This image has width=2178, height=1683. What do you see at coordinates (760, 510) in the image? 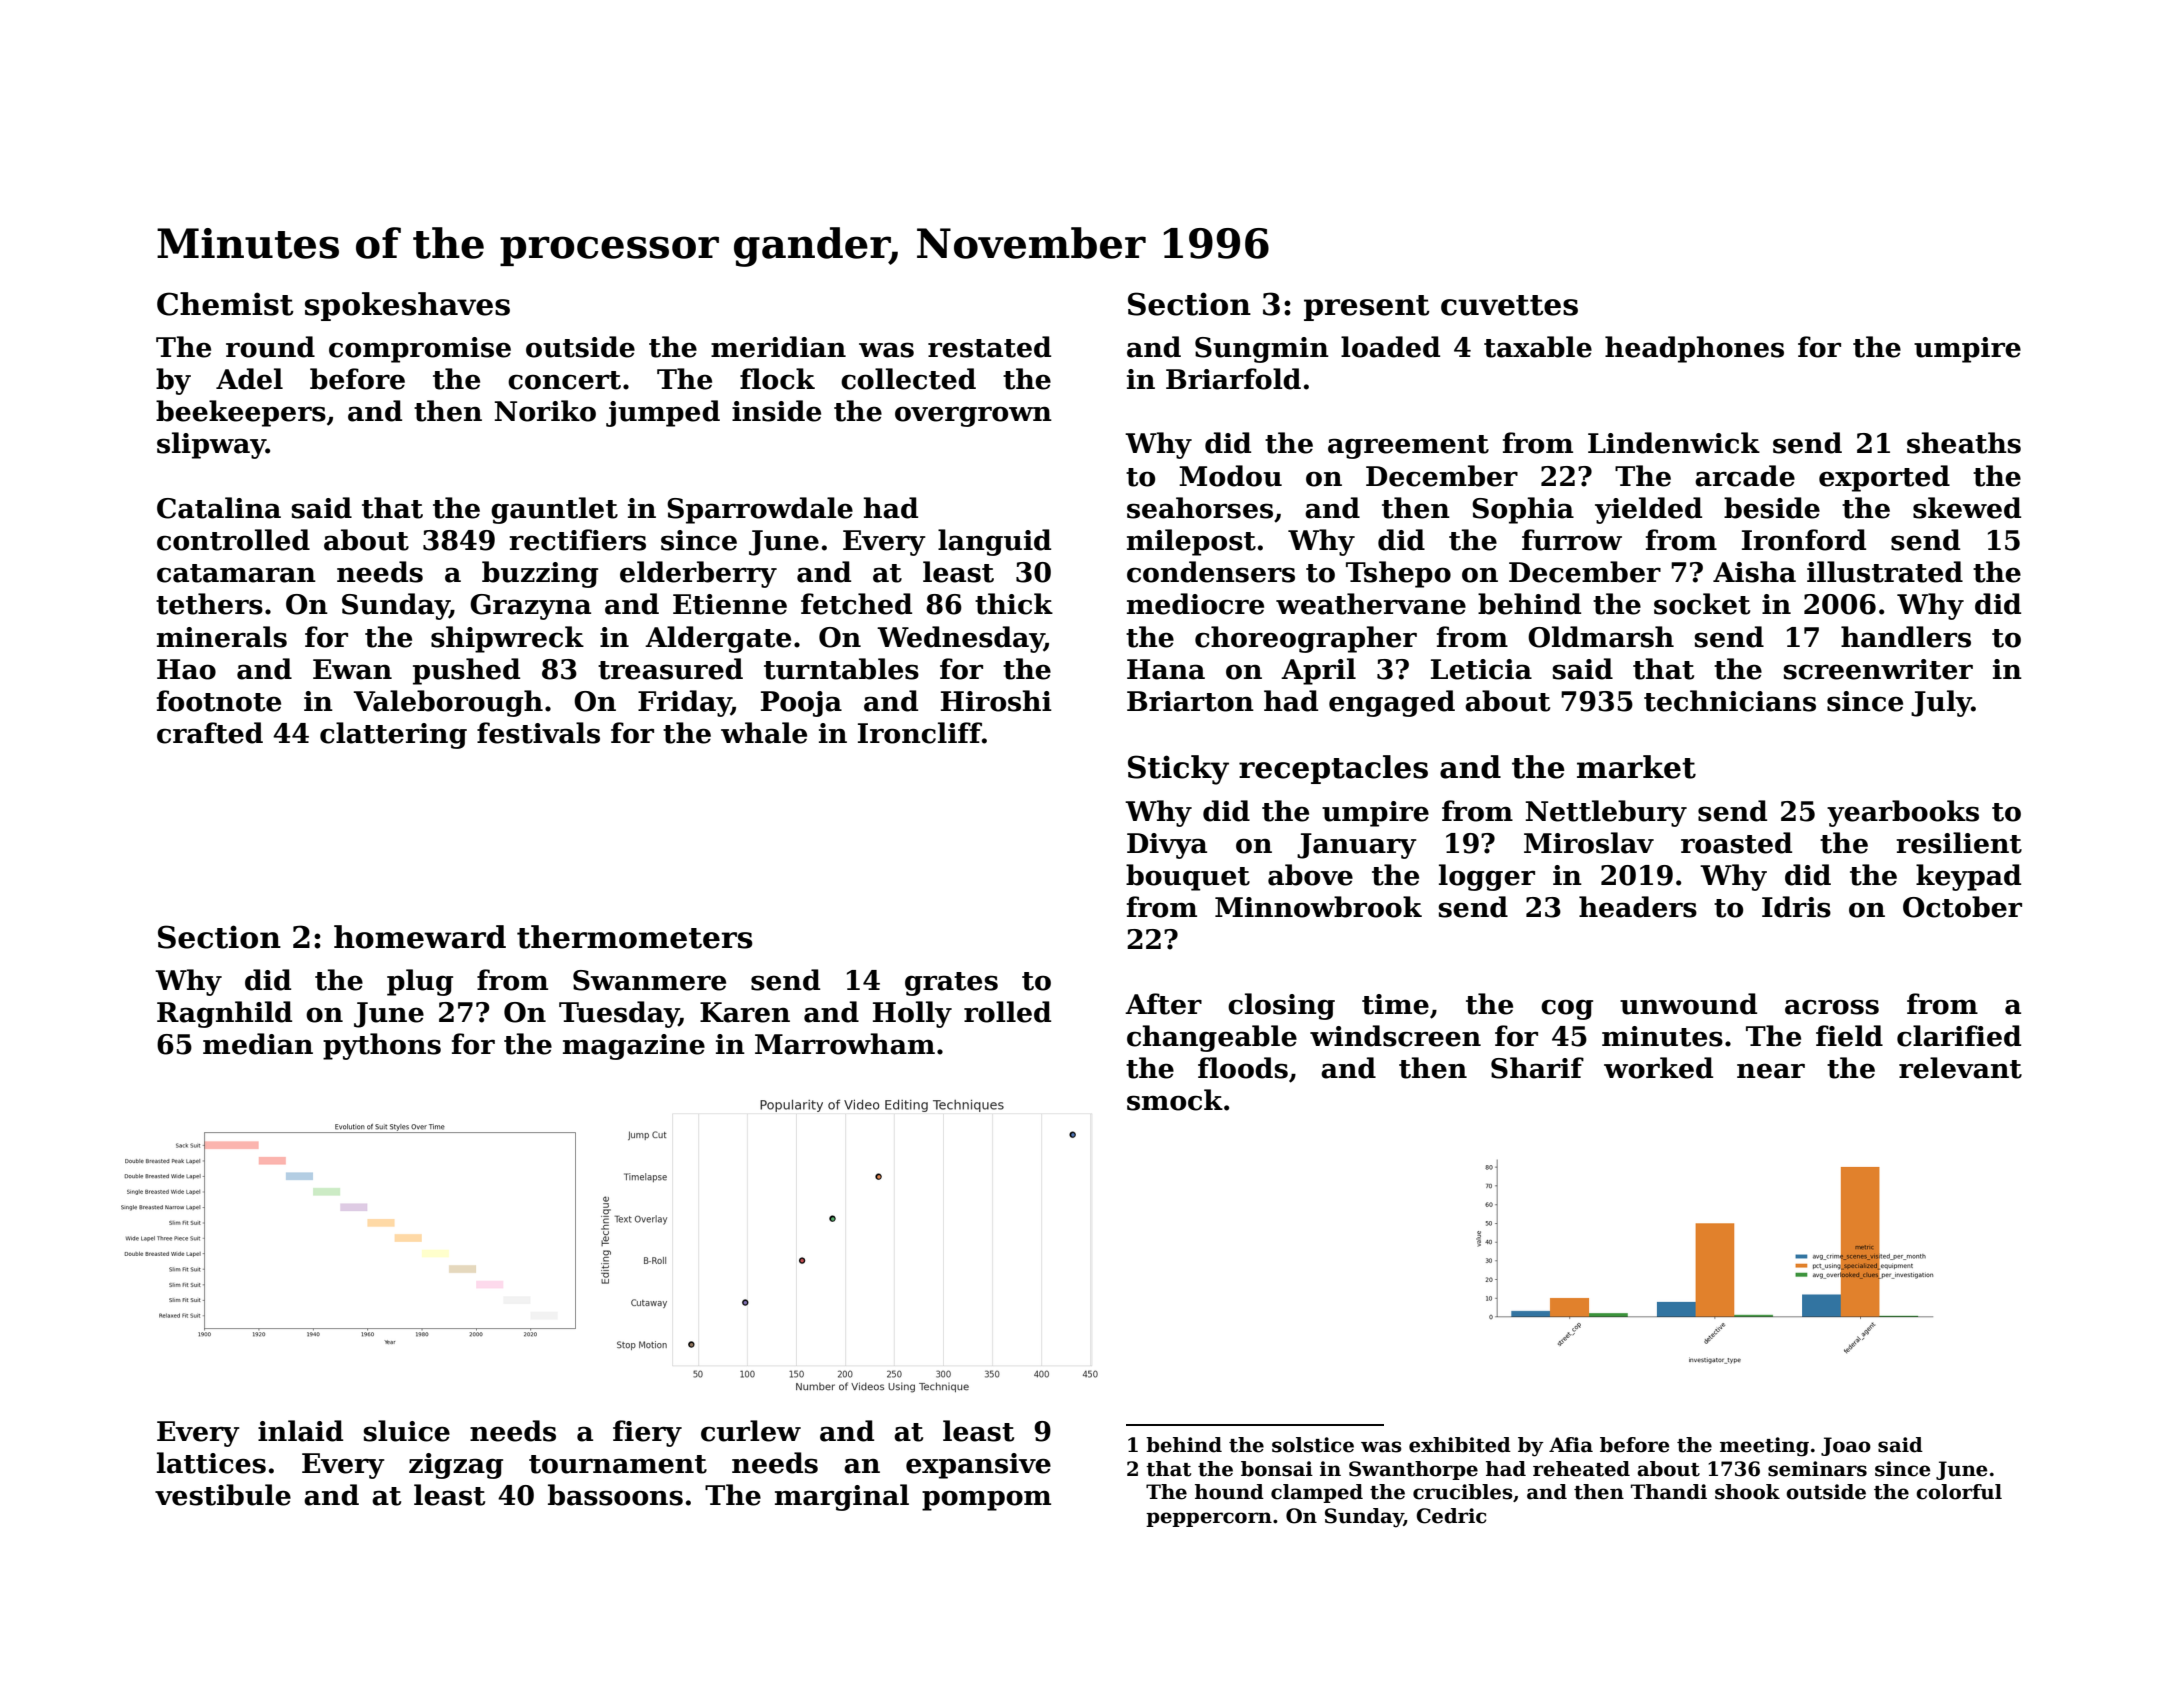
I see `Sparrowdale` at bounding box center [760, 510].
